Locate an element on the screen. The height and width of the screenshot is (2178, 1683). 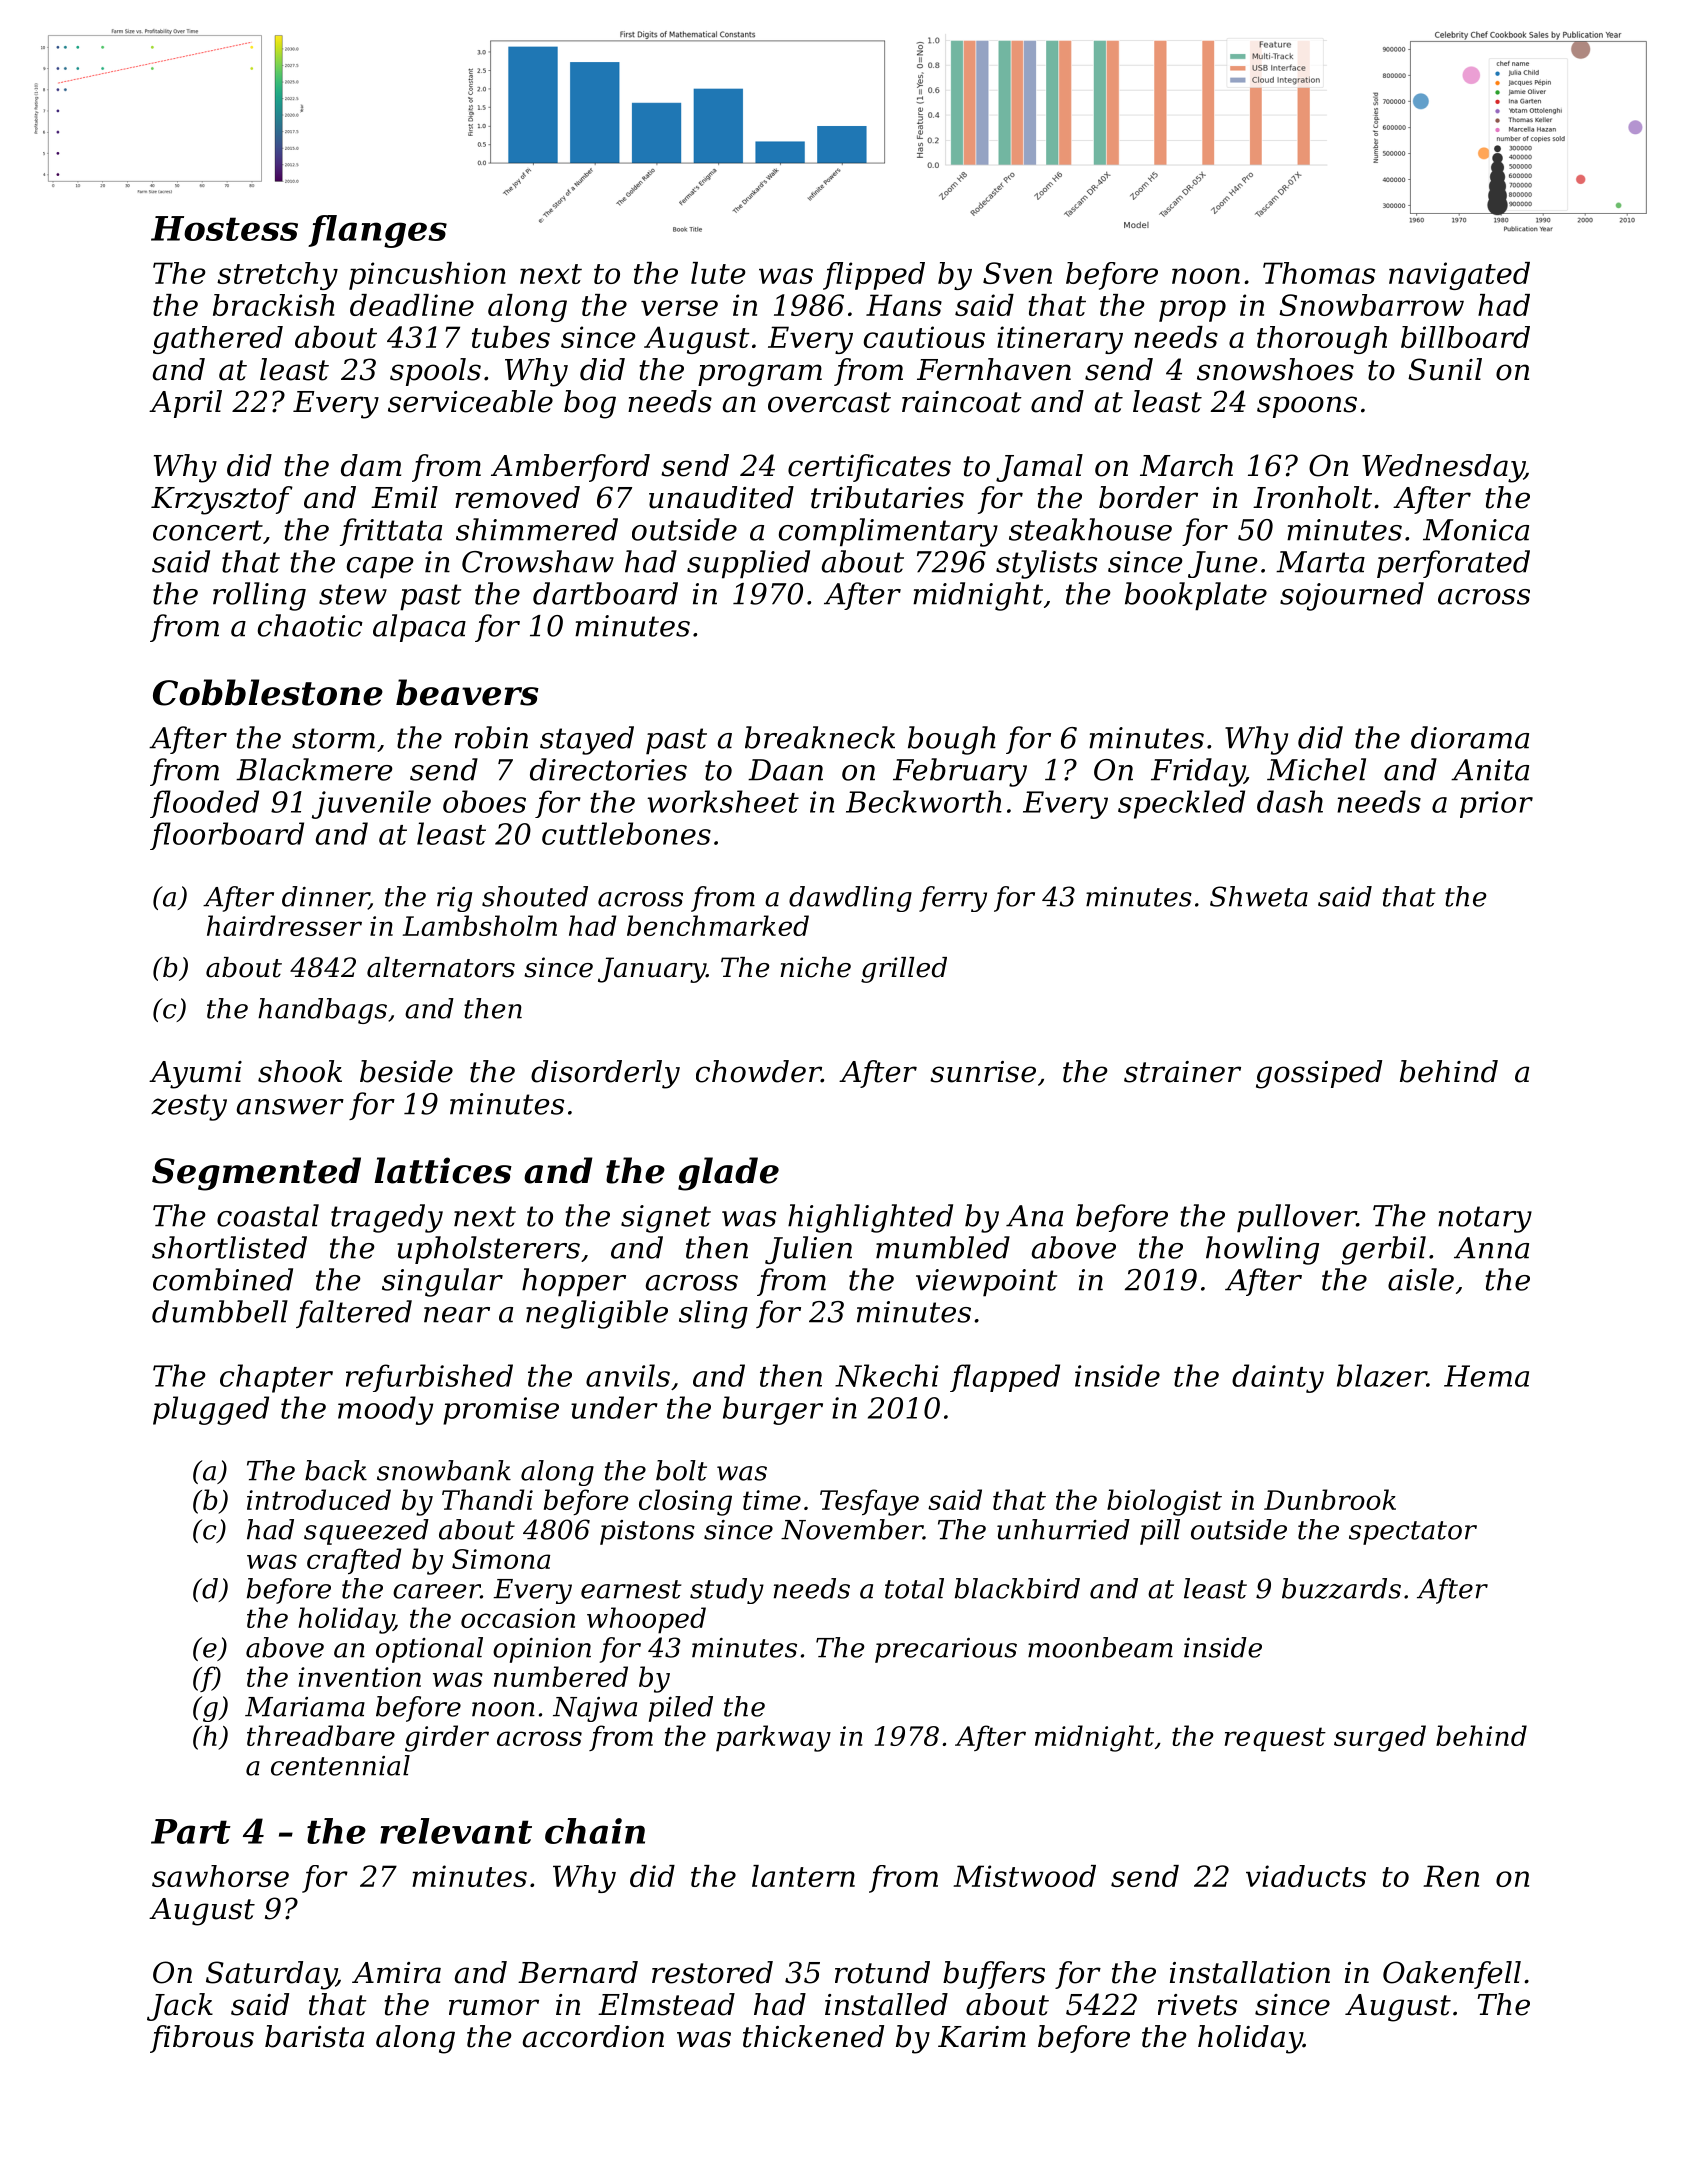
Snowbarrow is located at coordinates (1371, 305).
